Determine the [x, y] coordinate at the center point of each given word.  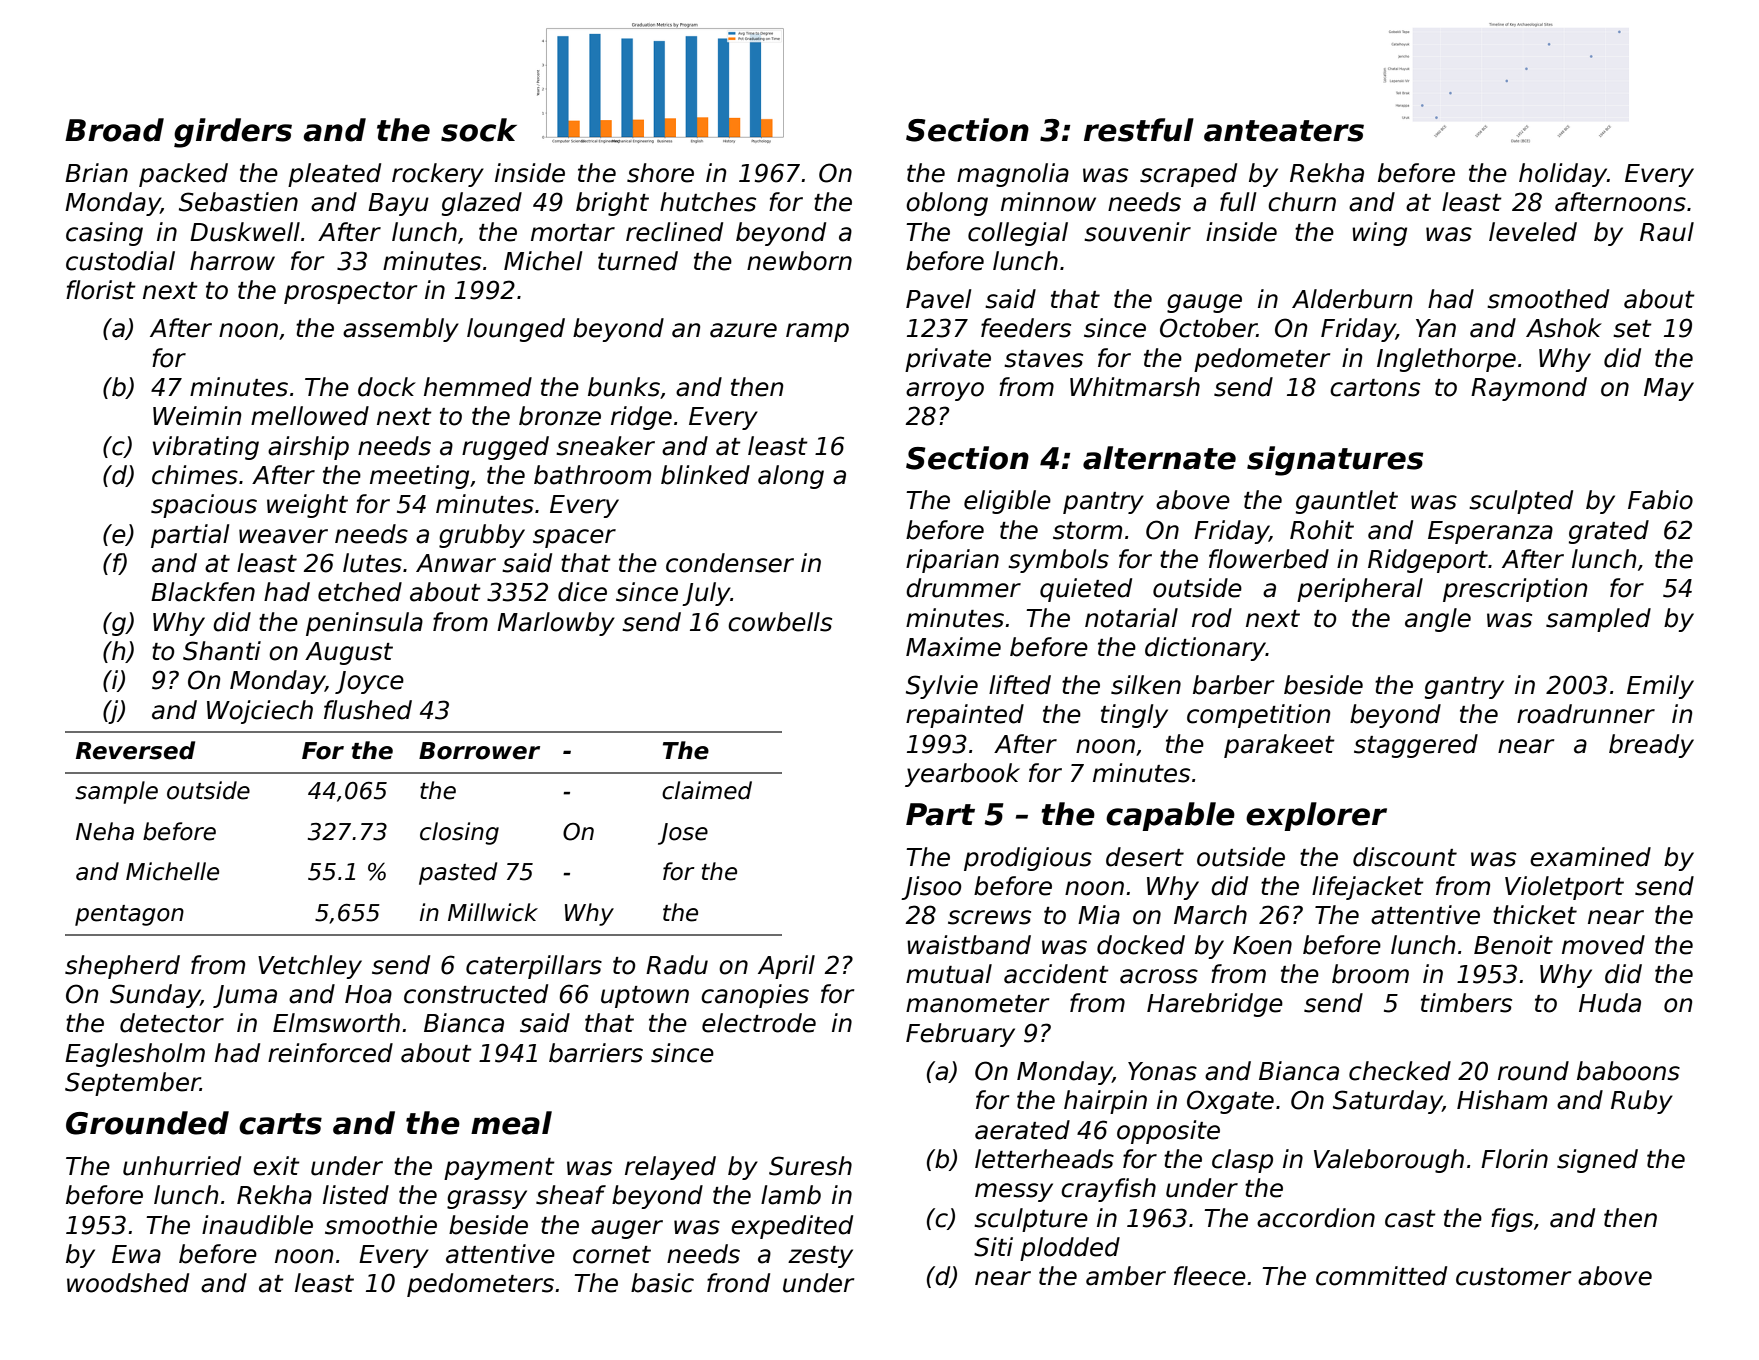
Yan [1436, 328]
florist [101, 290]
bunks [624, 387]
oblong [947, 204]
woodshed [128, 1283]
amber [1126, 1276]
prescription [1515, 590]
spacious [204, 506]
